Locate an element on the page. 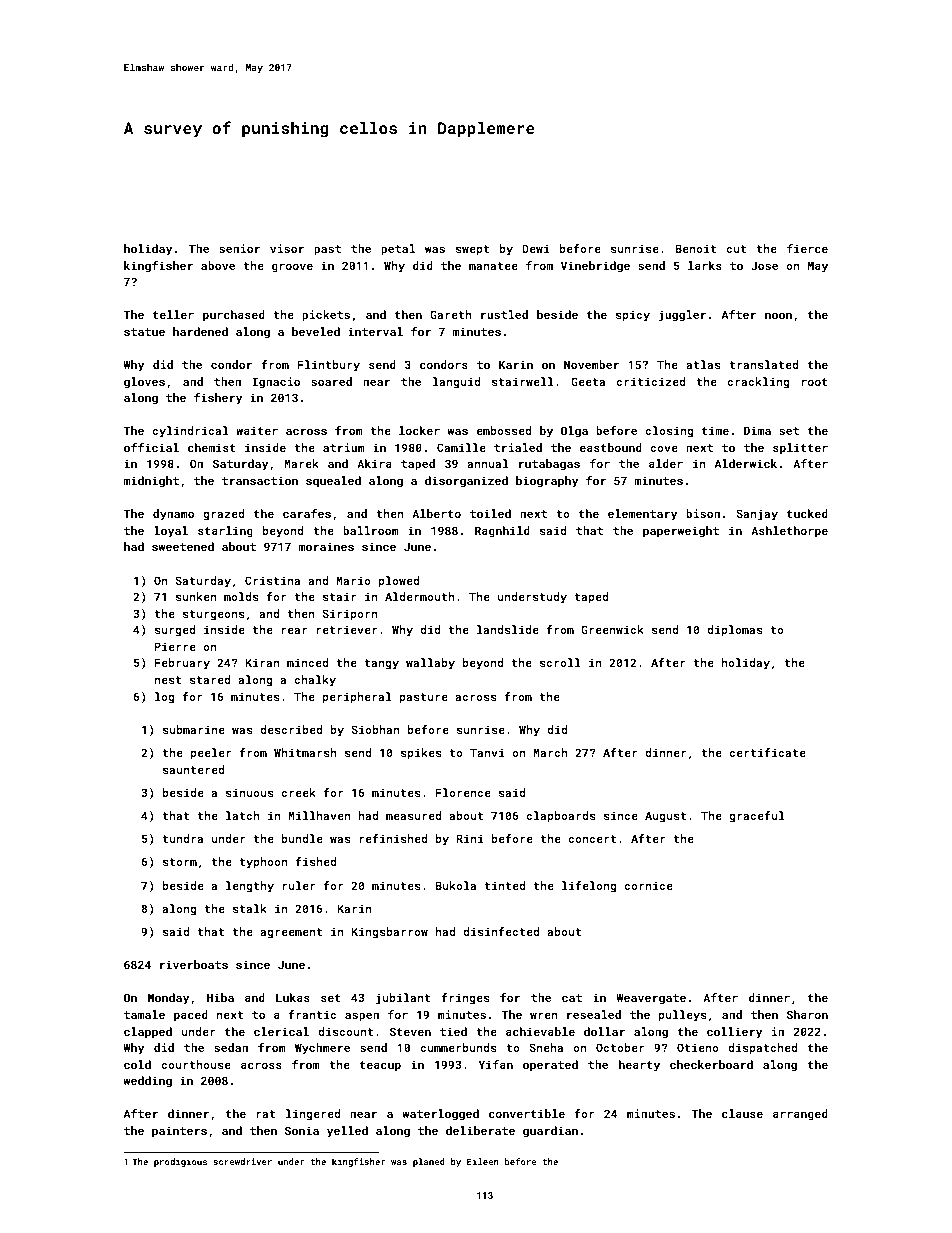  grazed is located at coordinates (223, 515).
